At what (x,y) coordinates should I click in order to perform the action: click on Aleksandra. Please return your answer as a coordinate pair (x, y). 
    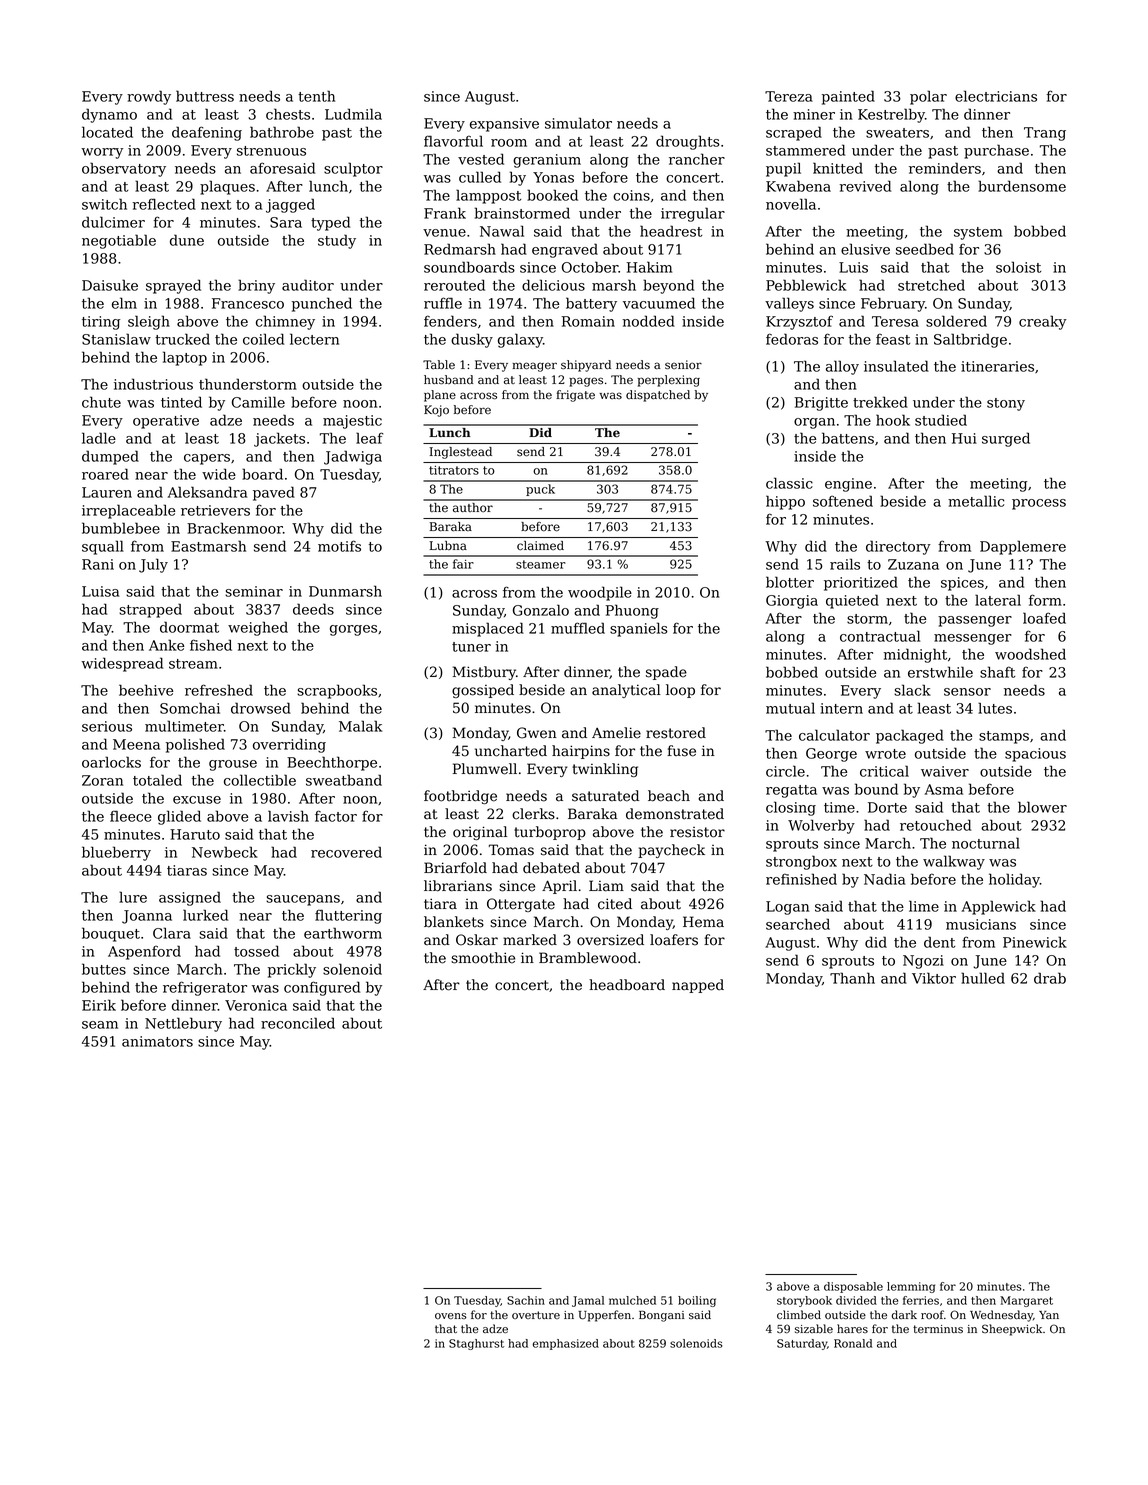
    Looking at the image, I should click on (207, 492).
